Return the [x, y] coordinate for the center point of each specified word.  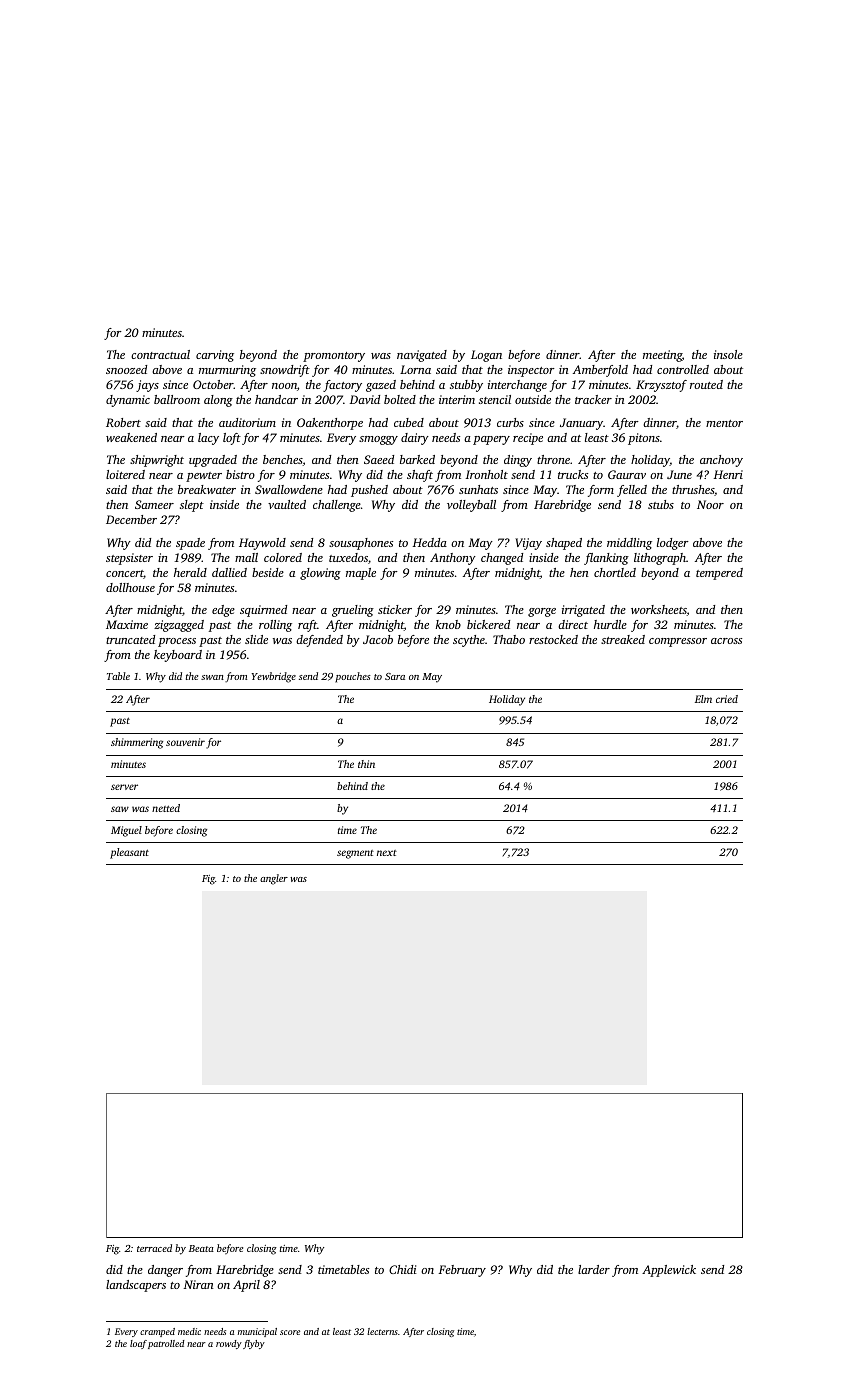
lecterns [382, 1331]
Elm [703, 699]
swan [212, 677]
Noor [710, 504]
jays [147, 386]
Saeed [379, 459]
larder [594, 1269]
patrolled [166, 1344]
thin [366, 764]
